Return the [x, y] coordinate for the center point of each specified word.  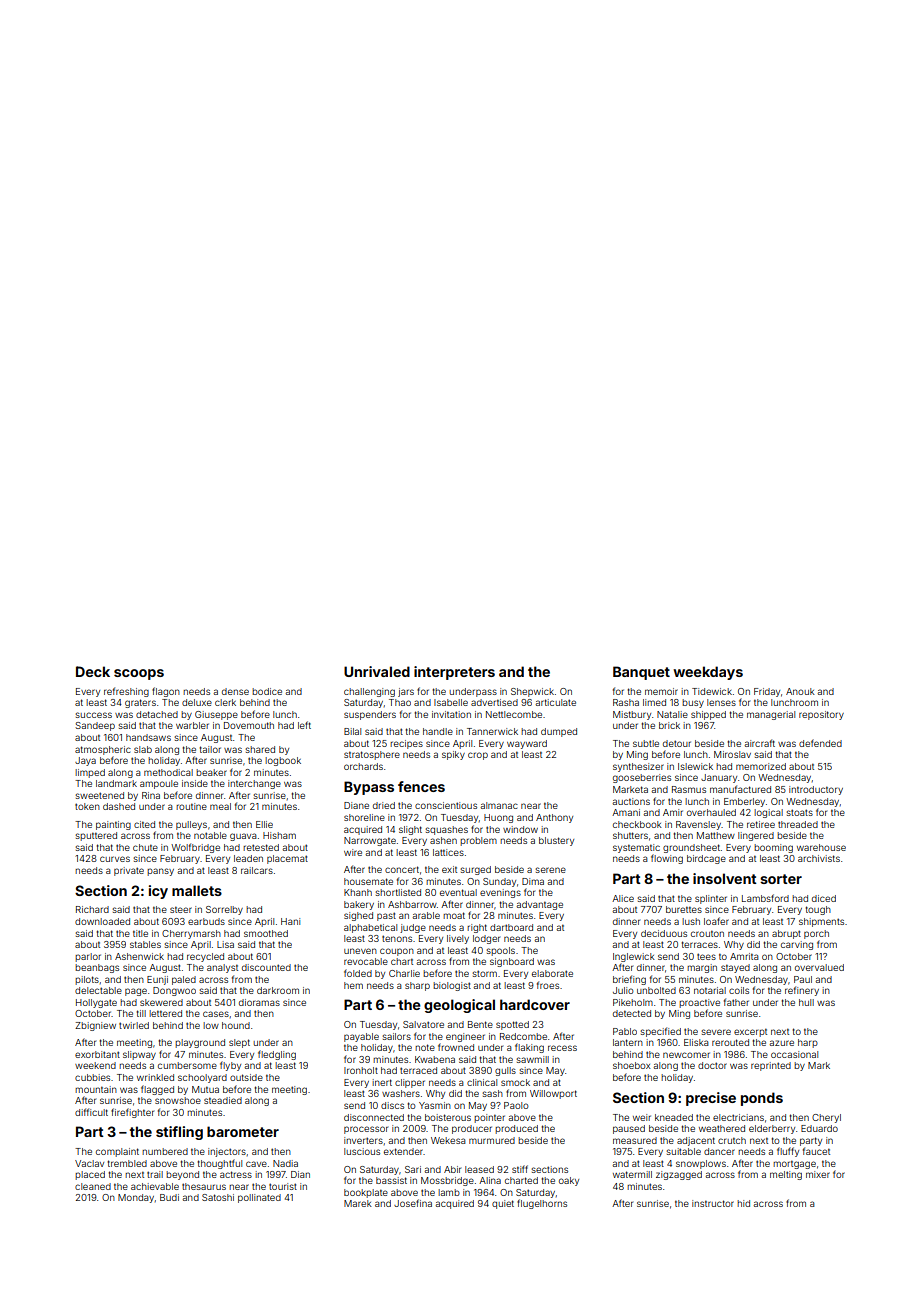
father [736, 1002]
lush [691, 921]
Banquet [641, 673]
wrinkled [155, 1077]
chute [145, 847]
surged [475, 870]
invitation [451, 714]
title [140, 933]
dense [235, 691]
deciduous [664, 933]
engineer [465, 1037]
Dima [533, 881]
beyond [182, 1175]
